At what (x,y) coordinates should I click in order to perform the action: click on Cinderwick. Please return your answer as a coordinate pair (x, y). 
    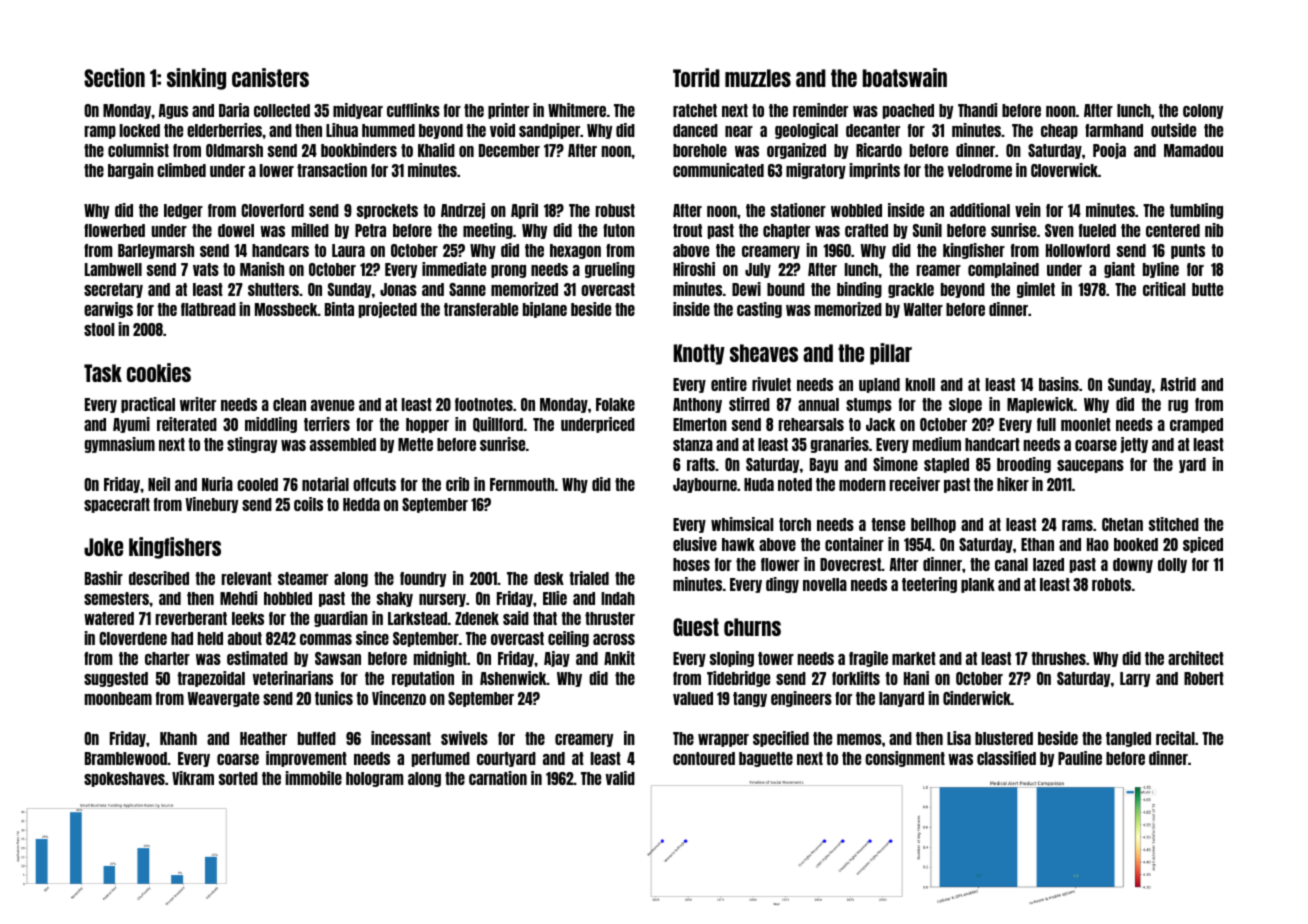
    Looking at the image, I should click on (977, 698).
